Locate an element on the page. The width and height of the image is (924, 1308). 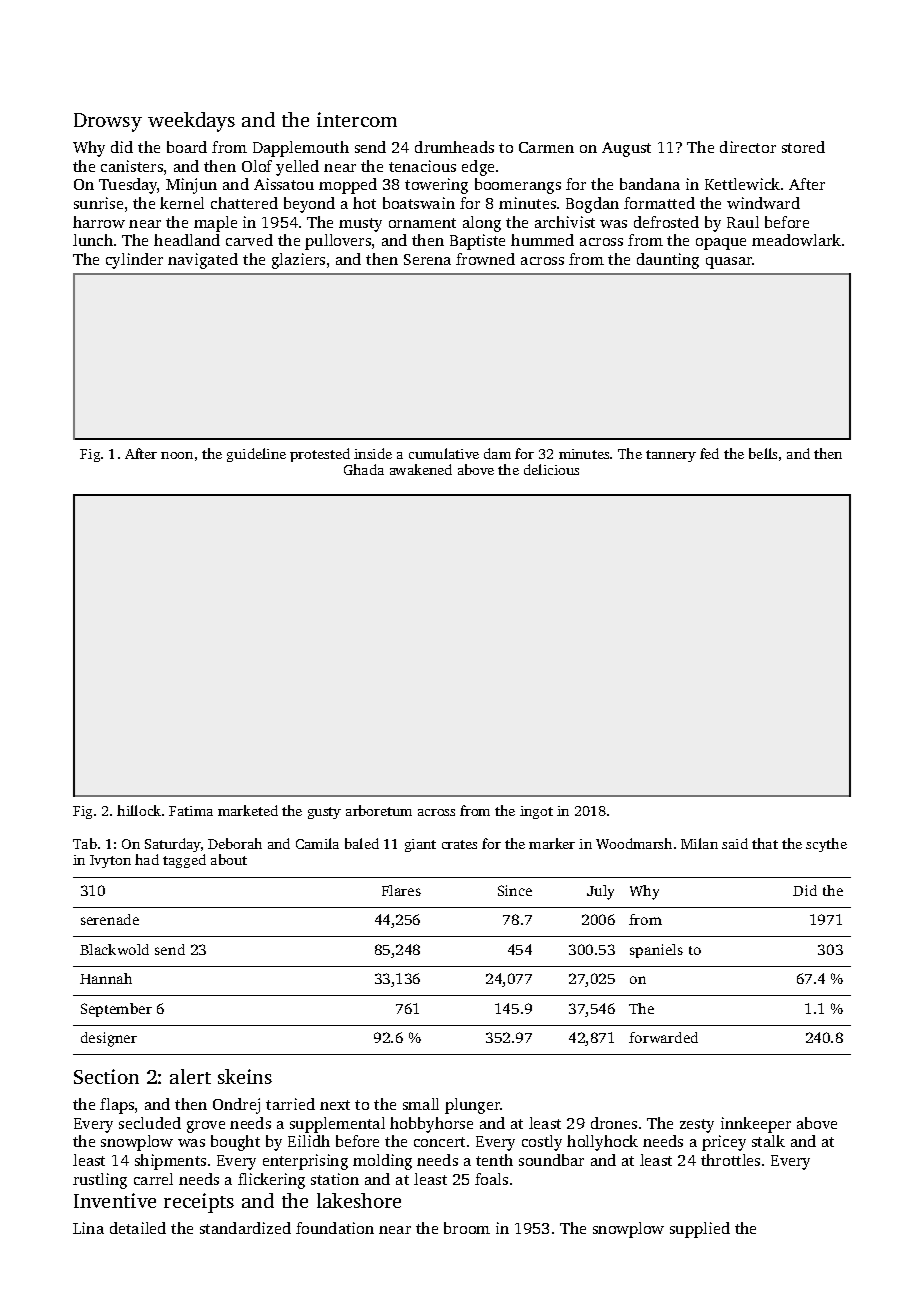
marketed is located at coordinates (248, 810).
